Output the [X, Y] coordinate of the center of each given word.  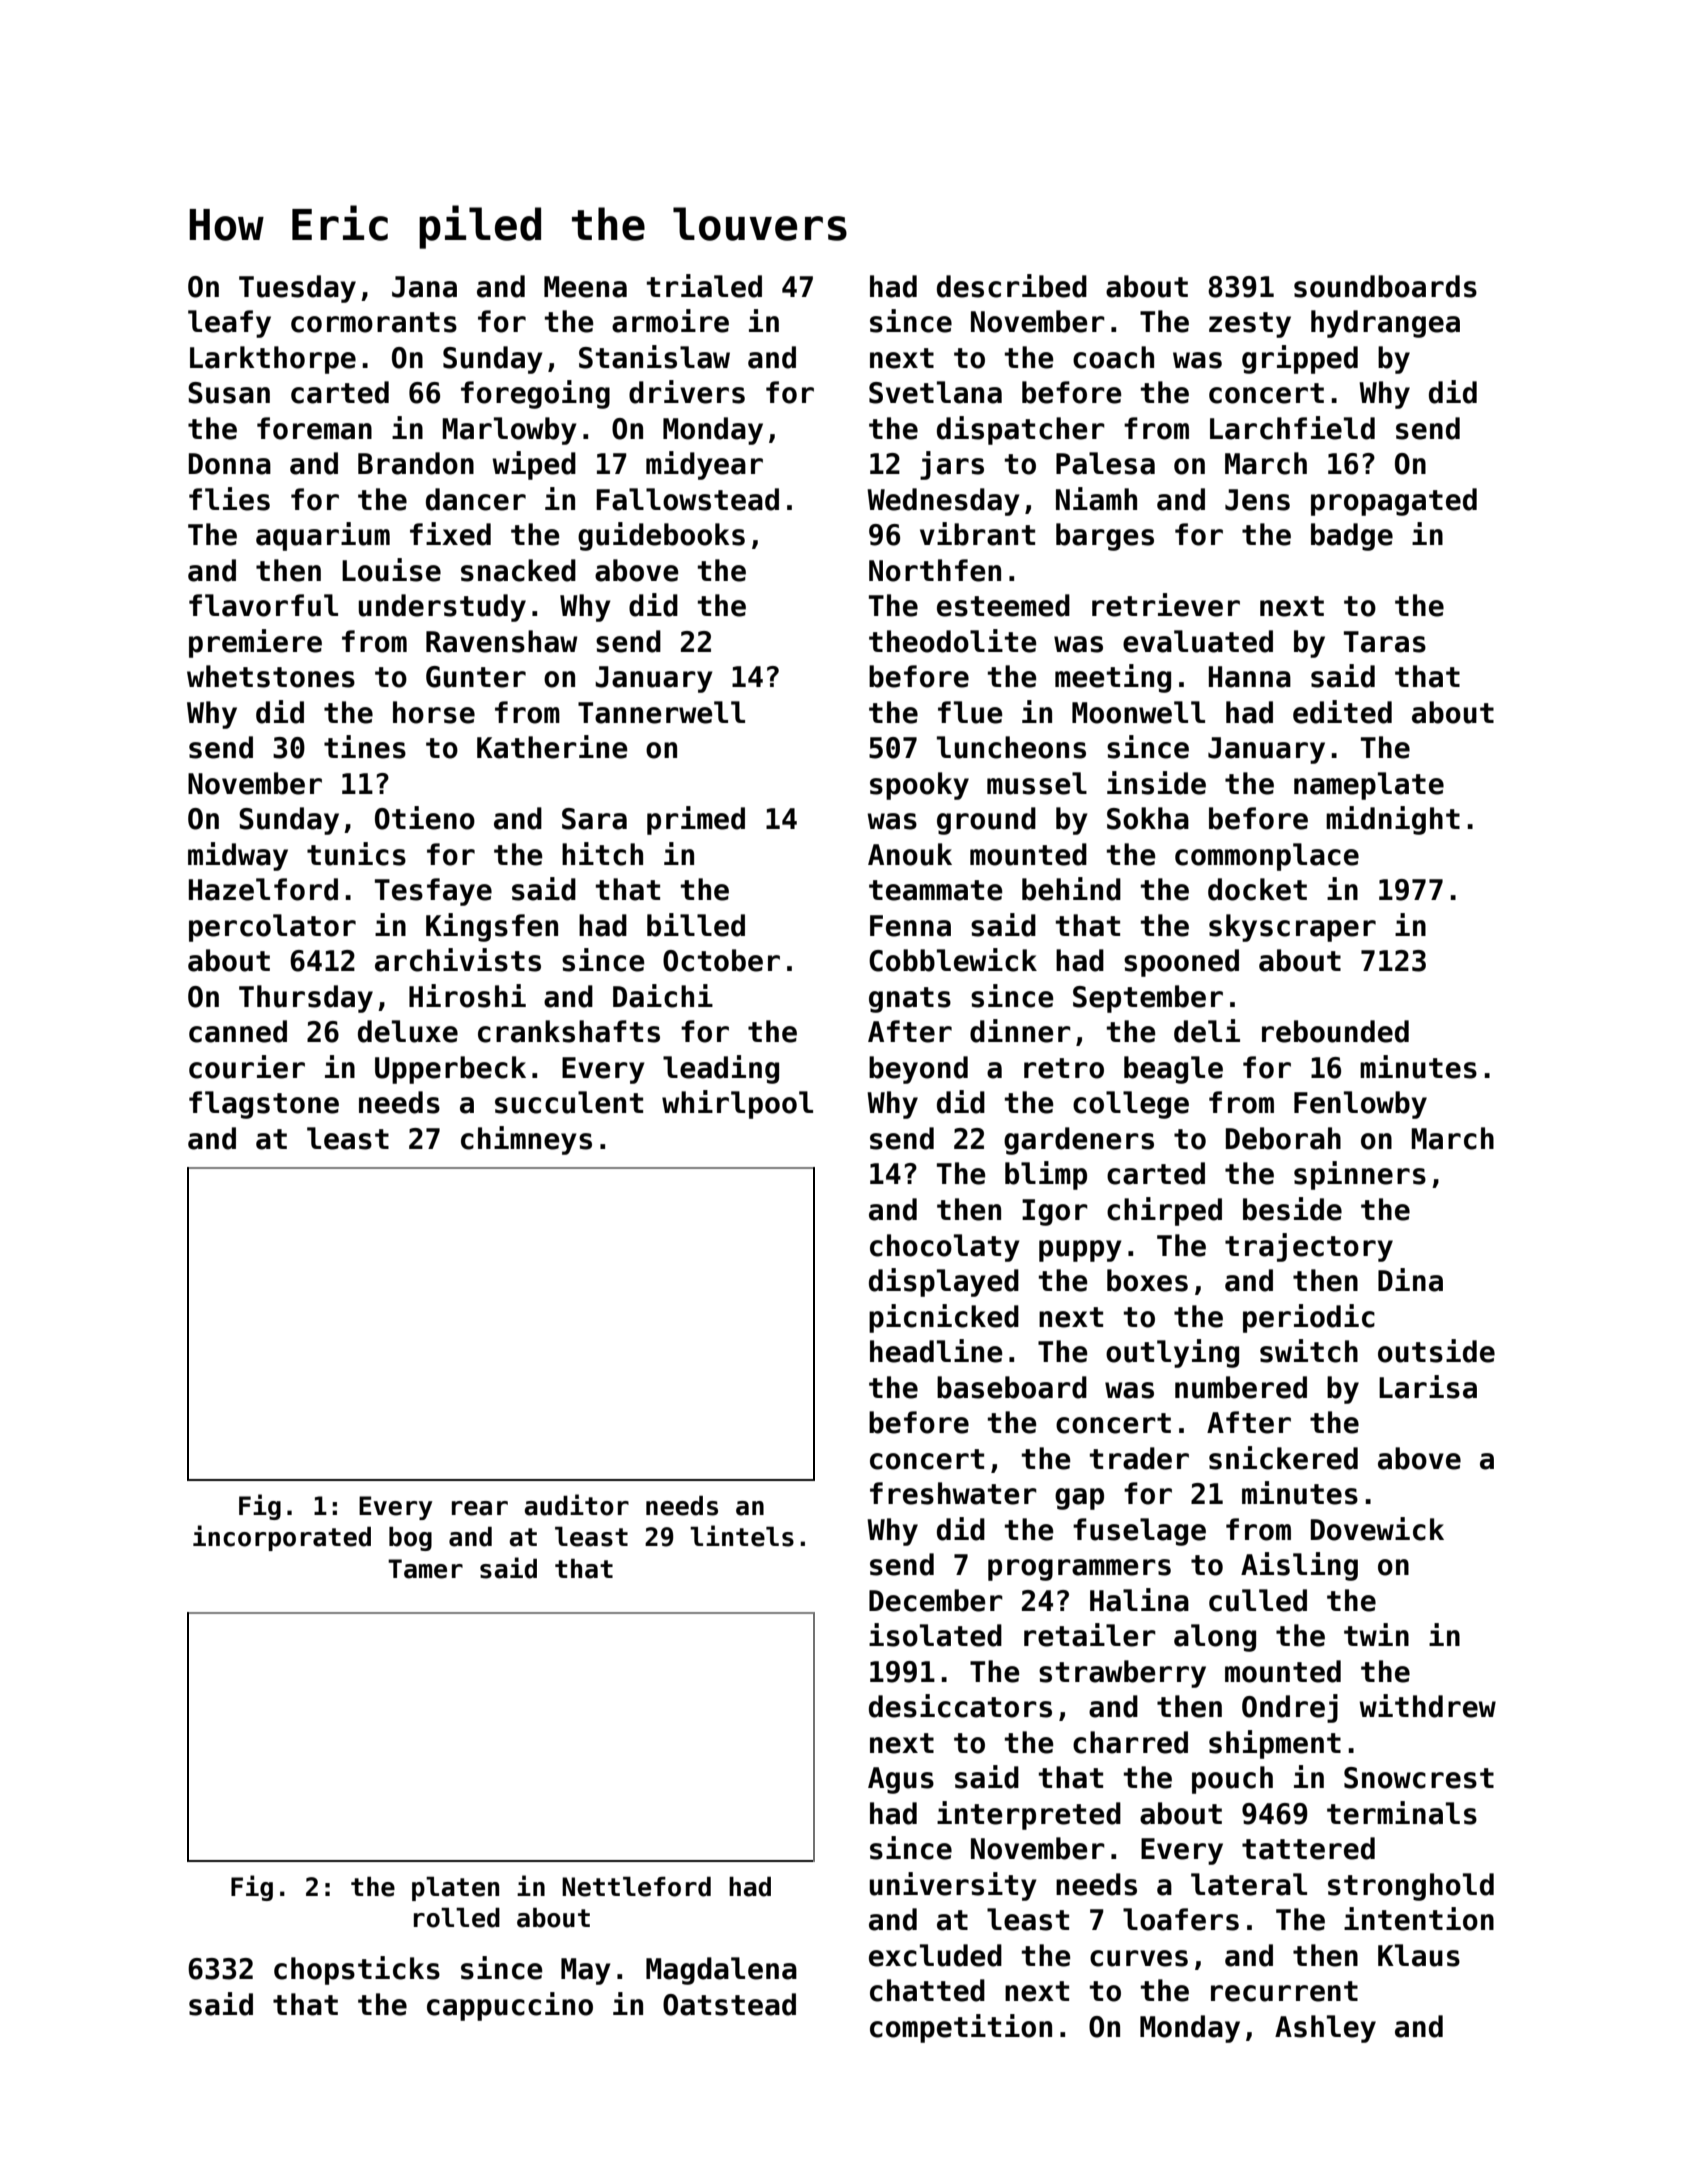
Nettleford [636, 1887]
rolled [457, 1918]
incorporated [282, 1538]
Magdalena [721, 1971]
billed [696, 925]
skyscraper [1292, 928]
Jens [1257, 500]
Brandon [416, 463]
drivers [687, 392]
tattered [1308, 1848]
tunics [356, 854]
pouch [1232, 1780]
